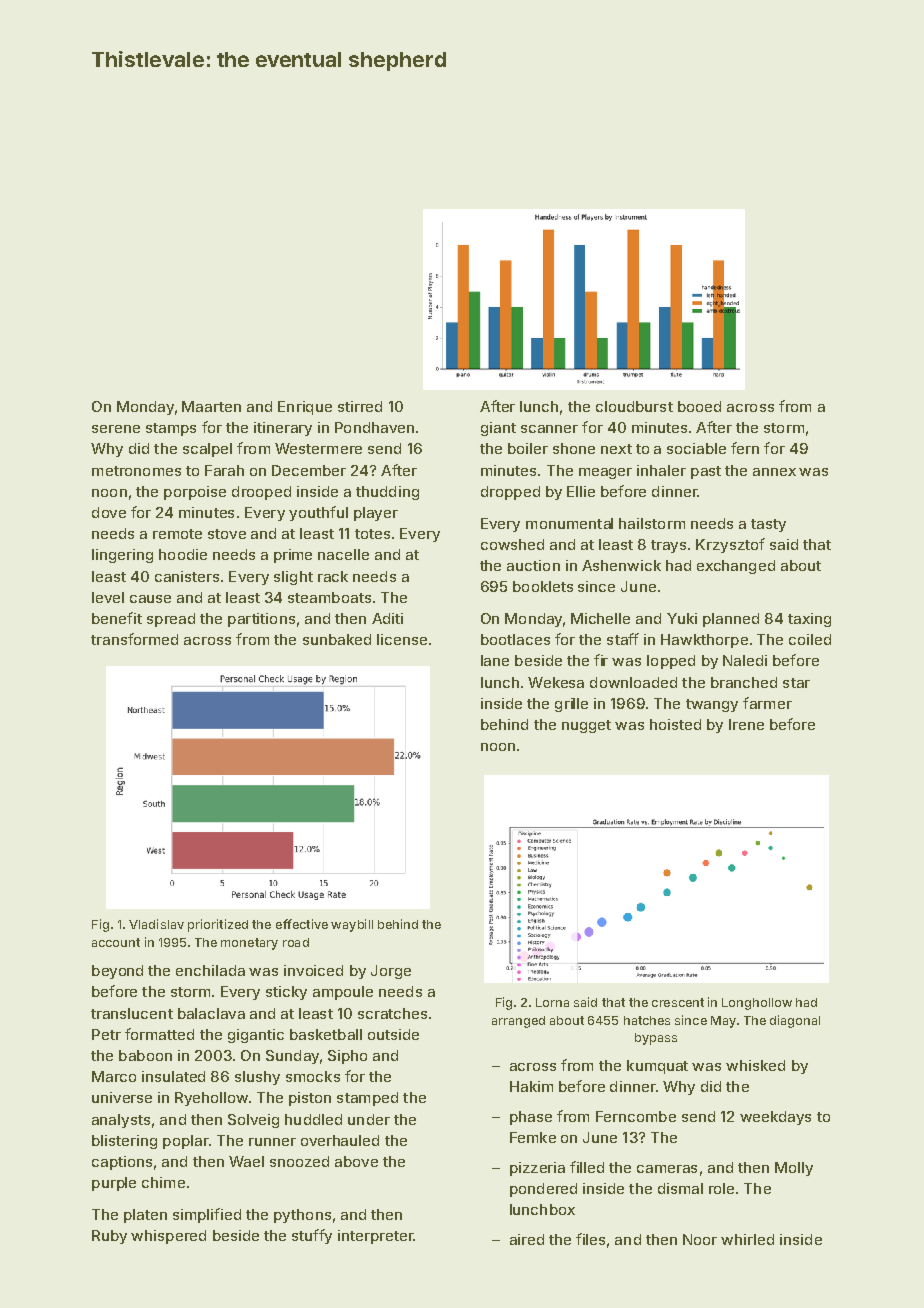  I want to click on partitions, so click(261, 620).
